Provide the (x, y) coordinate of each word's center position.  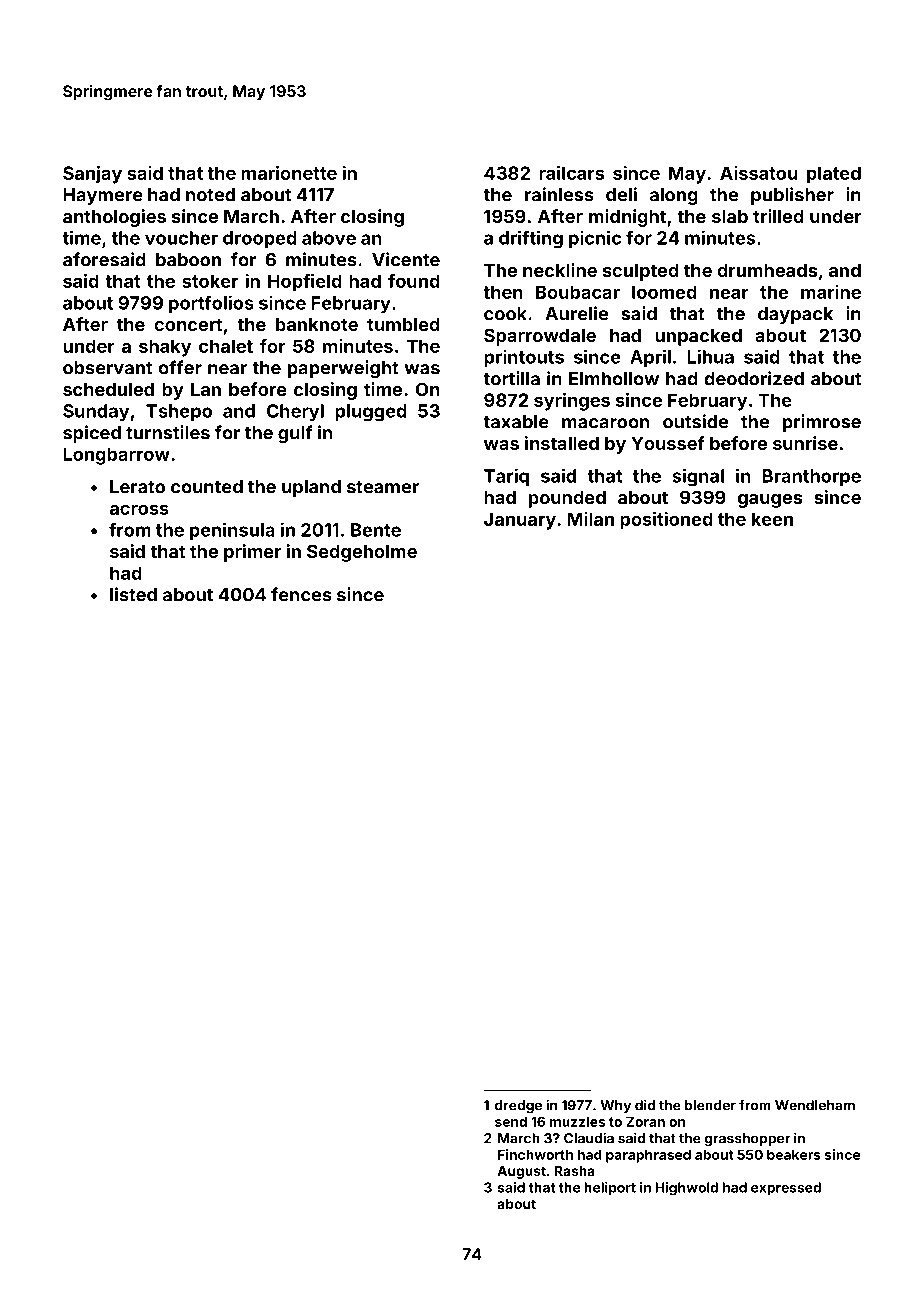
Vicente (406, 259)
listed (133, 594)
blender (710, 1105)
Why (615, 1106)
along (674, 196)
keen (772, 519)
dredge (518, 1106)
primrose (822, 423)
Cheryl (295, 413)
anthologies (114, 218)
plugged (371, 413)
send (511, 1121)
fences (301, 594)
